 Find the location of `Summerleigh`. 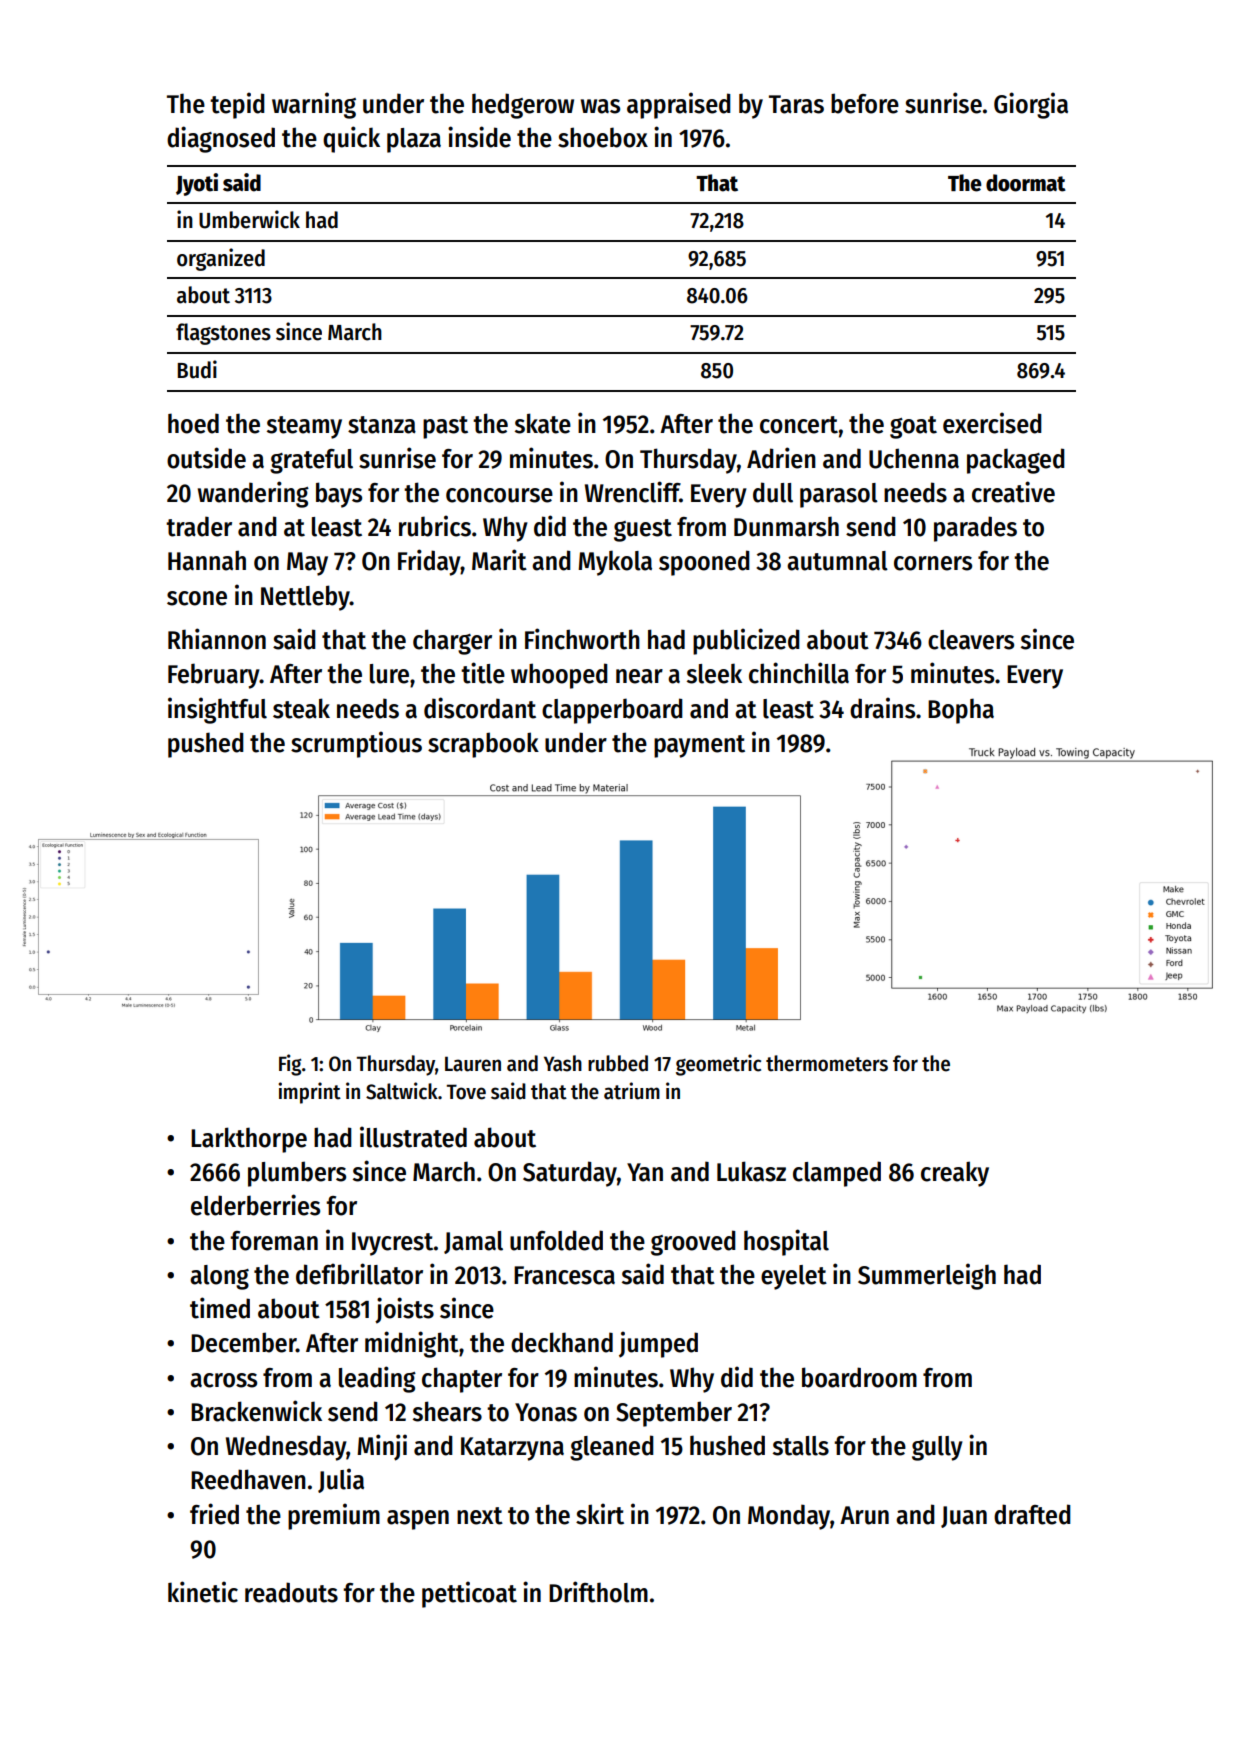

Summerleigh is located at coordinates (927, 1276).
